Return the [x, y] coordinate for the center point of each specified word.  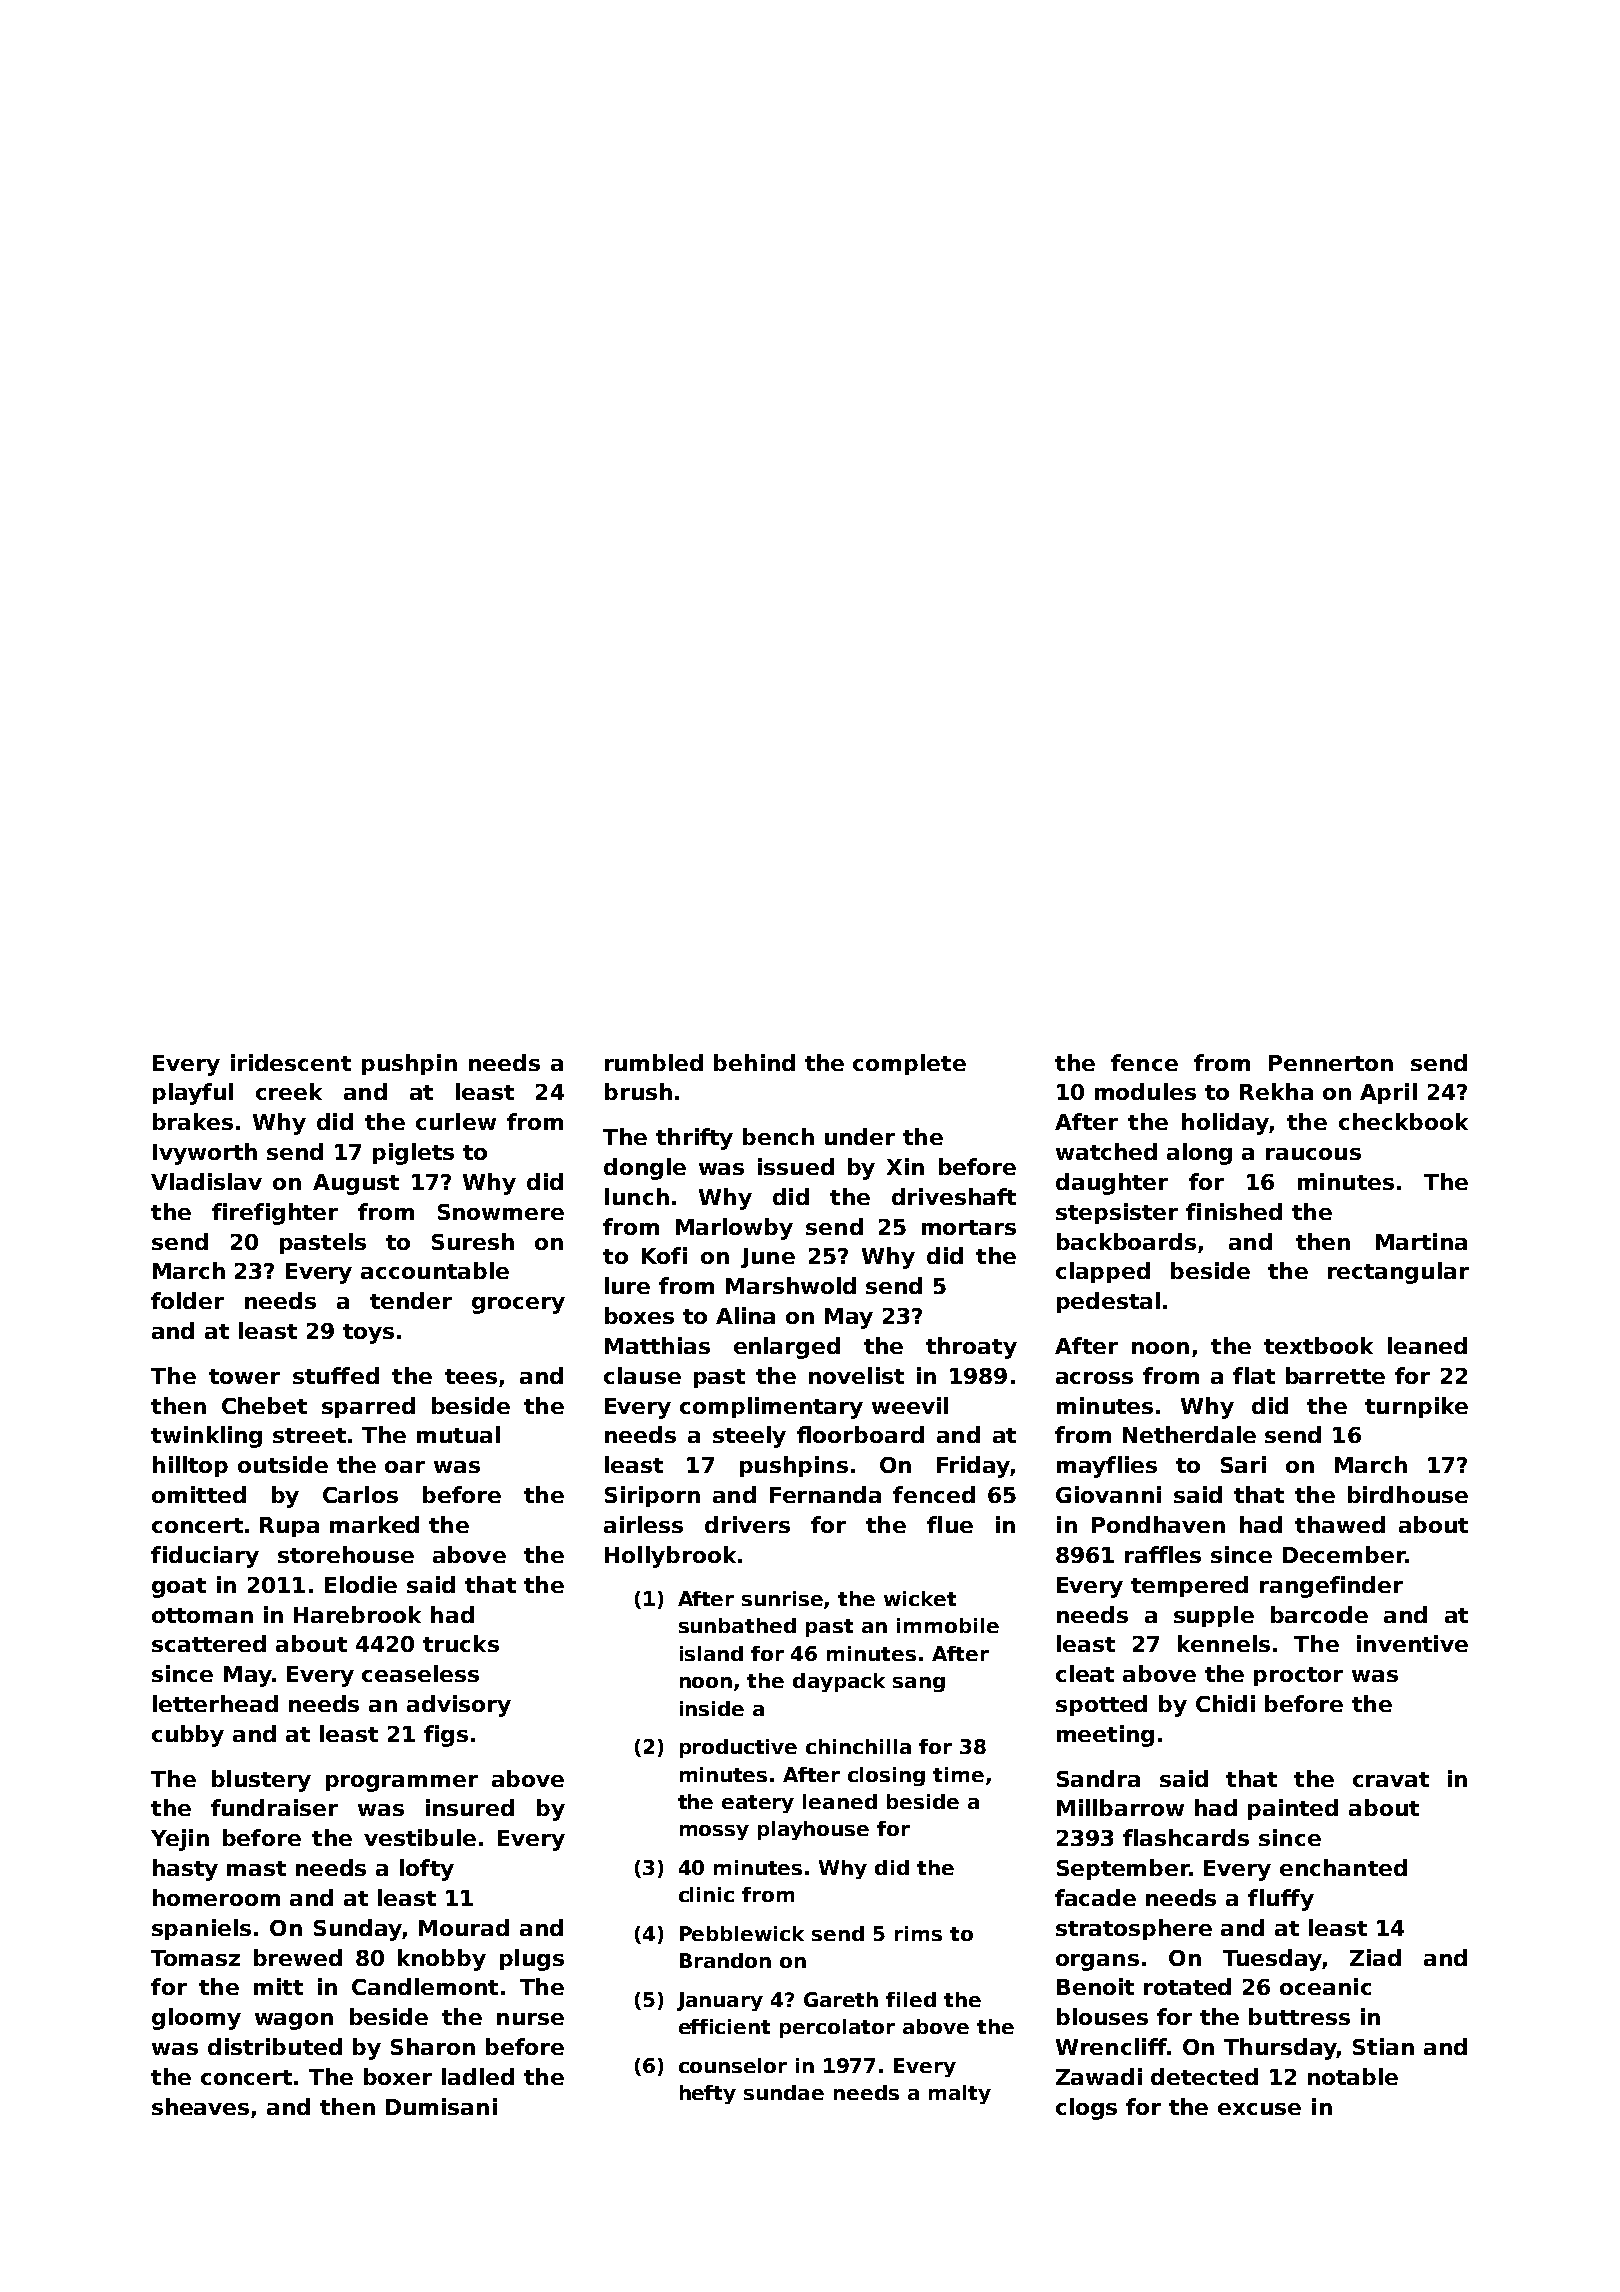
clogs [1086, 2109]
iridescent [291, 1062]
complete [909, 1064]
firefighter [275, 1214]
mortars [969, 1227]
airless [643, 1524]
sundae [784, 2092]
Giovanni [1108, 1494]
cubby [188, 1736]
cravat [1391, 1779]
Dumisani [441, 2106]
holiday [1225, 1124]
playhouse [813, 1830]
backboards [1126, 1241]
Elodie [361, 1584]
